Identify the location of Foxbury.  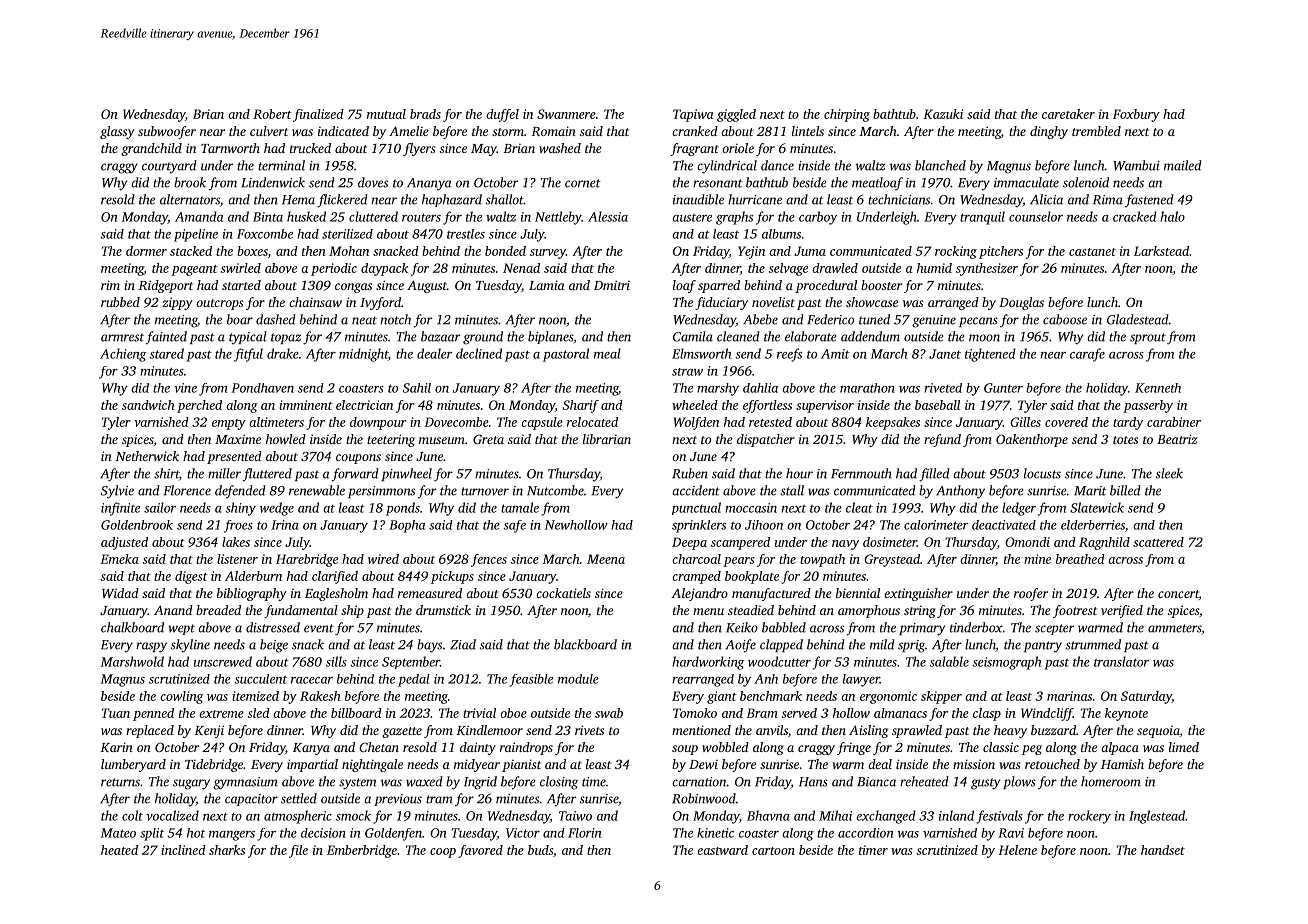
(1136, 115).
